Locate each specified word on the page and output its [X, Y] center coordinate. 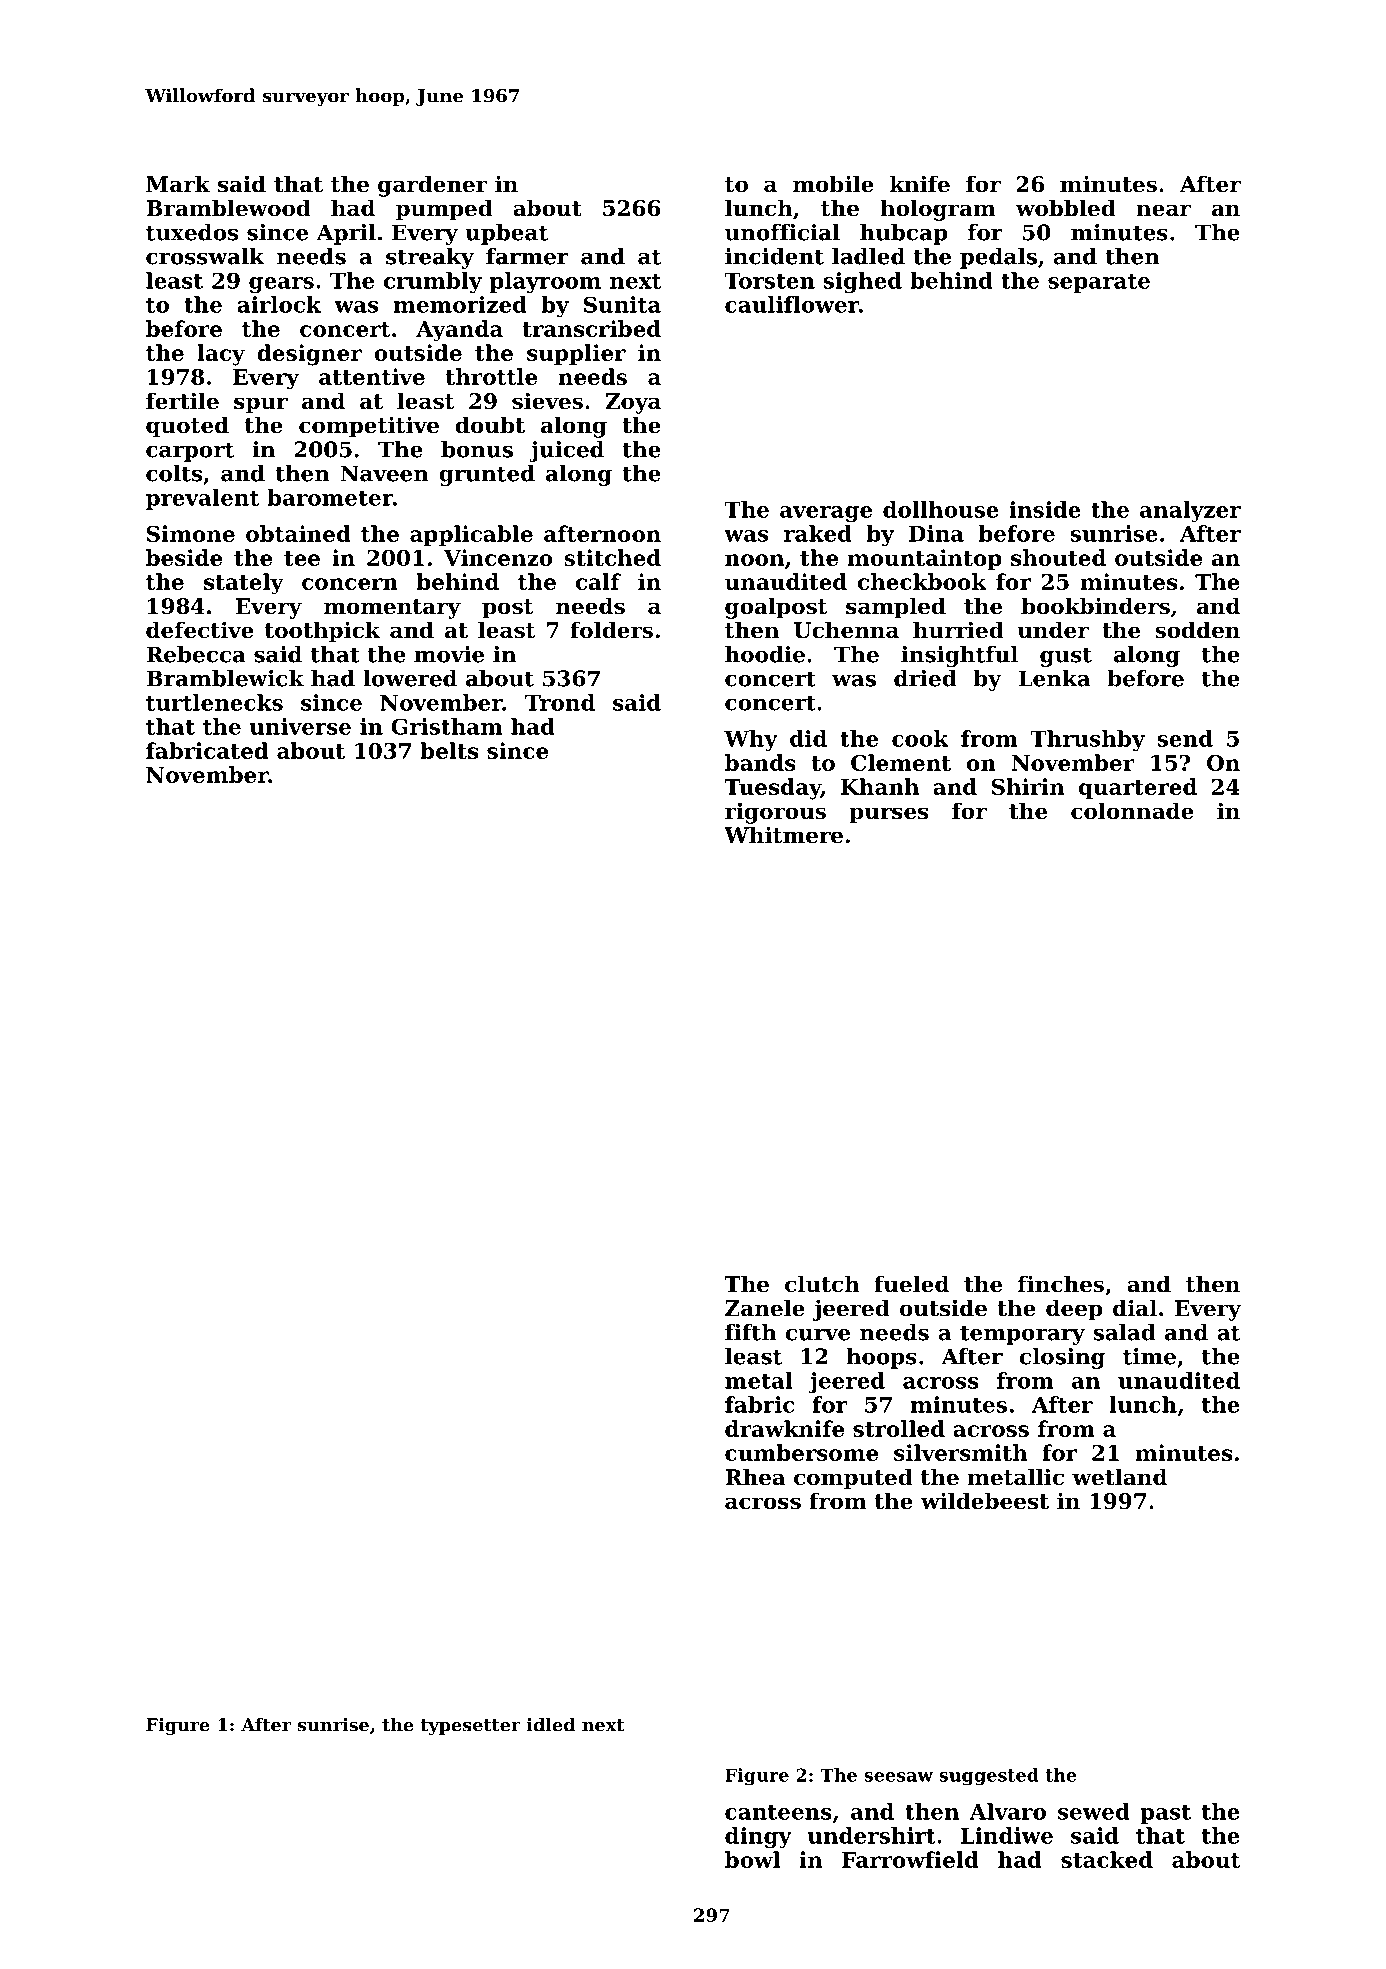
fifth [751, 1332]
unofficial [782, 232]
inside [1045, 509]
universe [300, 726]
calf [598, 581]
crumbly [433, 282]
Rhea [755, 1477]
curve [818, 1335]
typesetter [470, 1727]
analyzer [1190, 511]
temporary [1022, 1335]
